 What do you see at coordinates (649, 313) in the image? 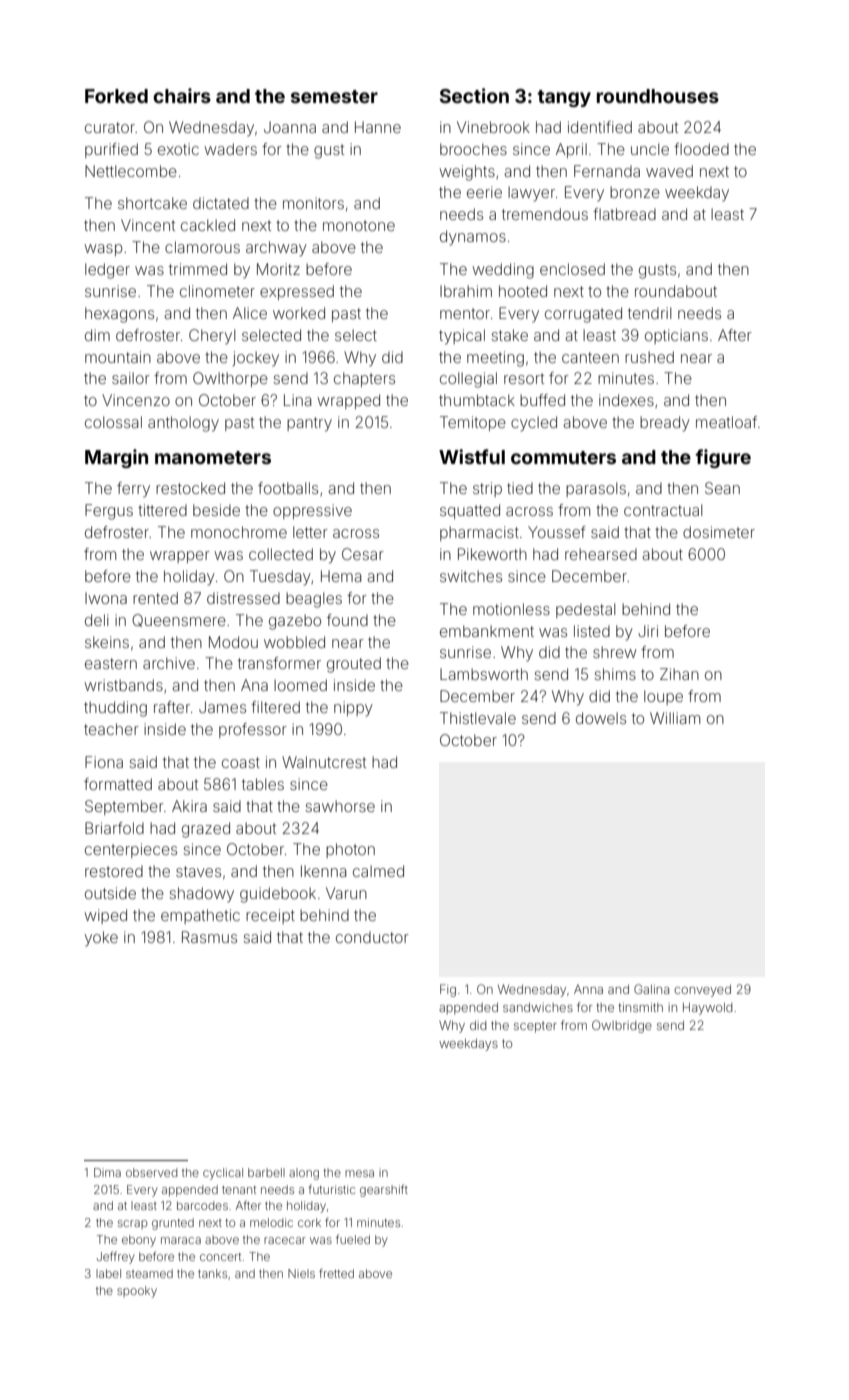
I see `tendril` at bounding box center [649, 313].
